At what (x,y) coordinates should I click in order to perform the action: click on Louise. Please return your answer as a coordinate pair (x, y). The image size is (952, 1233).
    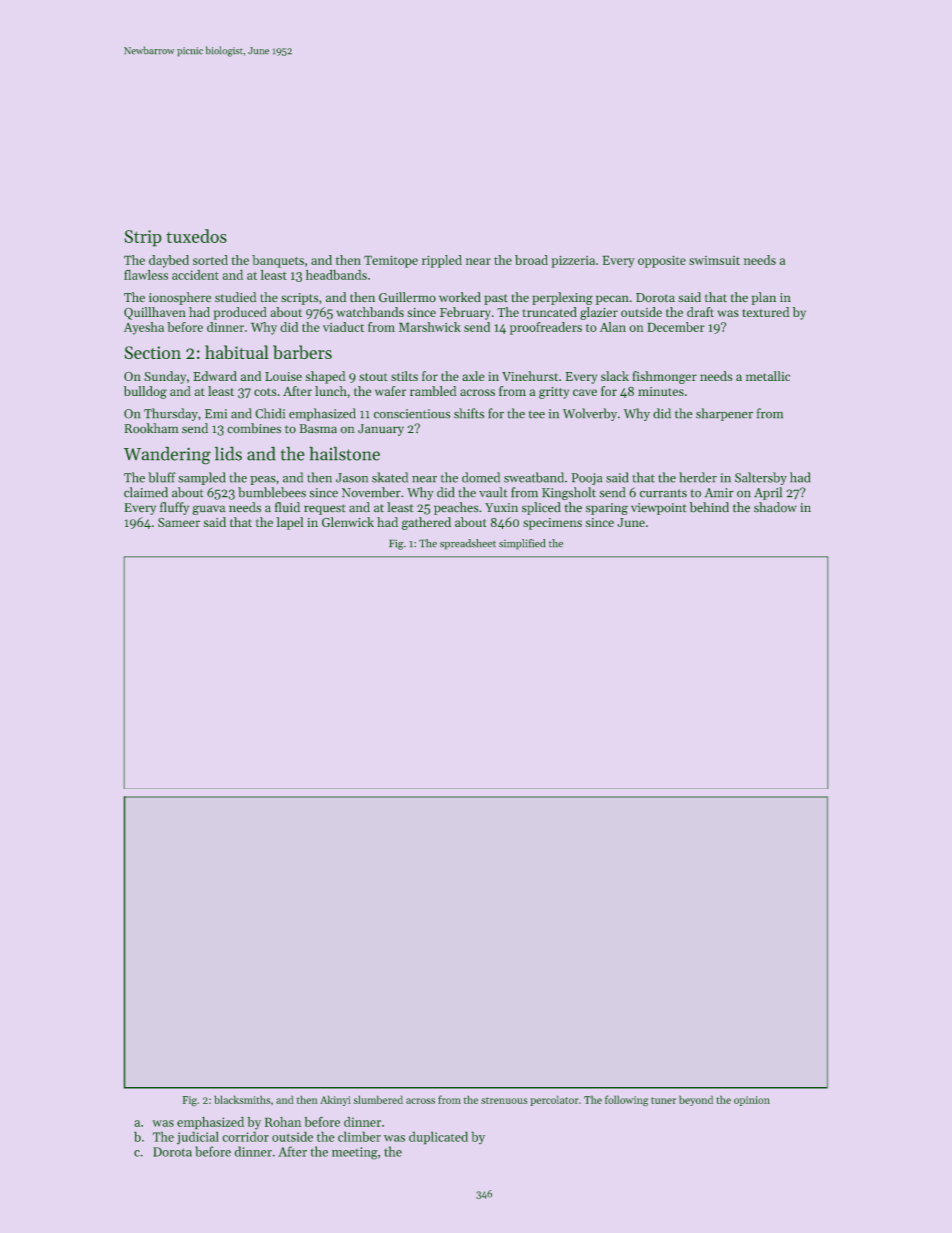
    Looking at the image, I should click on (283, 376).
